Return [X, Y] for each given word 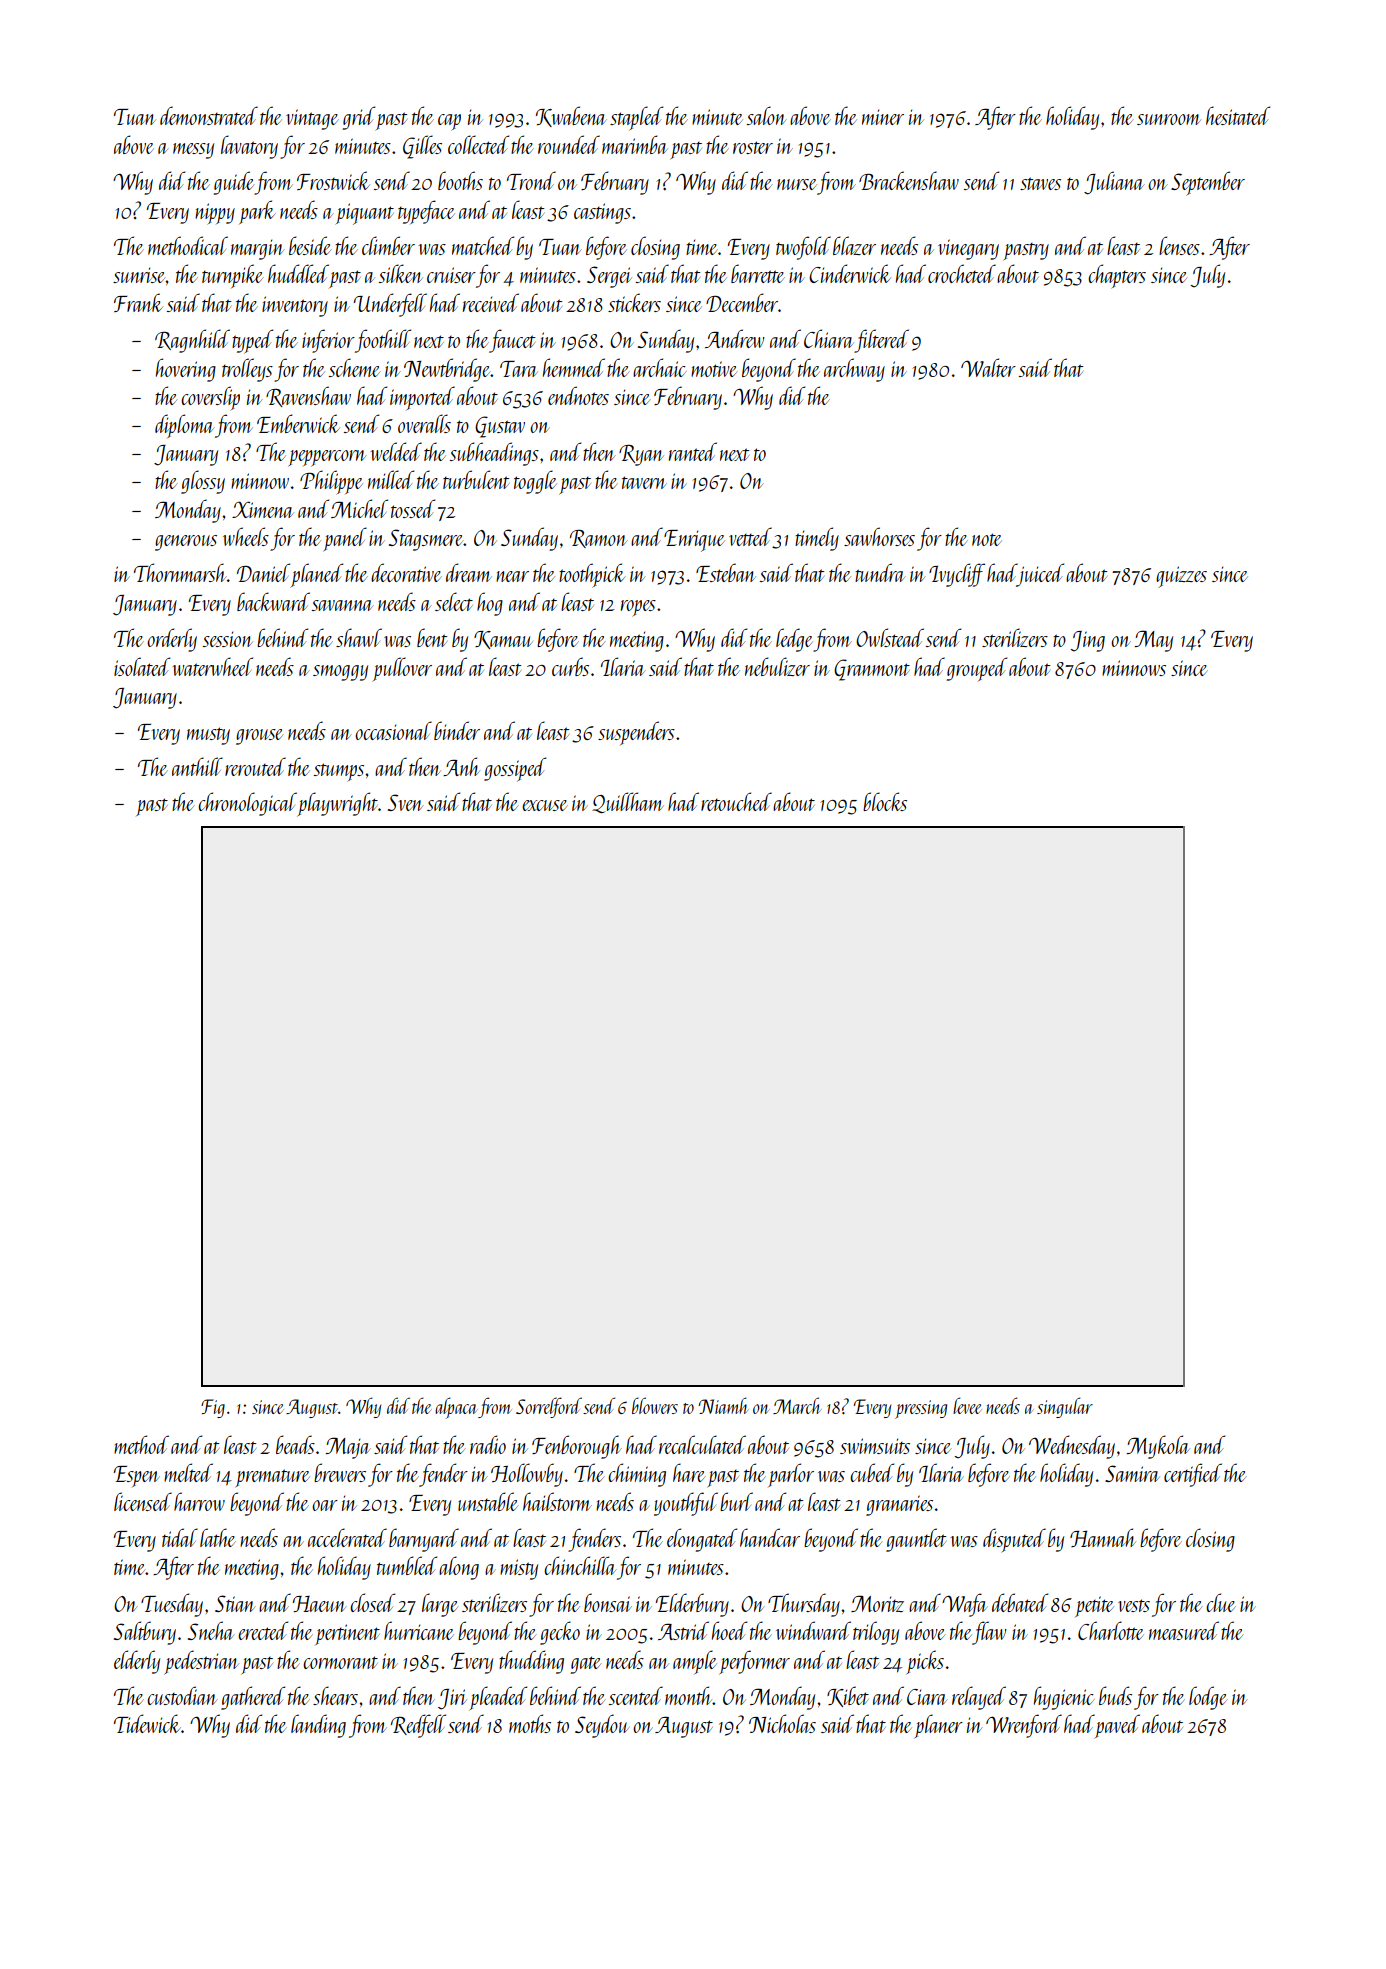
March [797, 1405]
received [491, 302]
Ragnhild [192, 341]
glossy [203, 482]
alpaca [456, 1408]
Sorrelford [549, 1407]
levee [967, 1405]
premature [273, 1478]
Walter [988, 367]
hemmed [574, 367]
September [1208, 183]
